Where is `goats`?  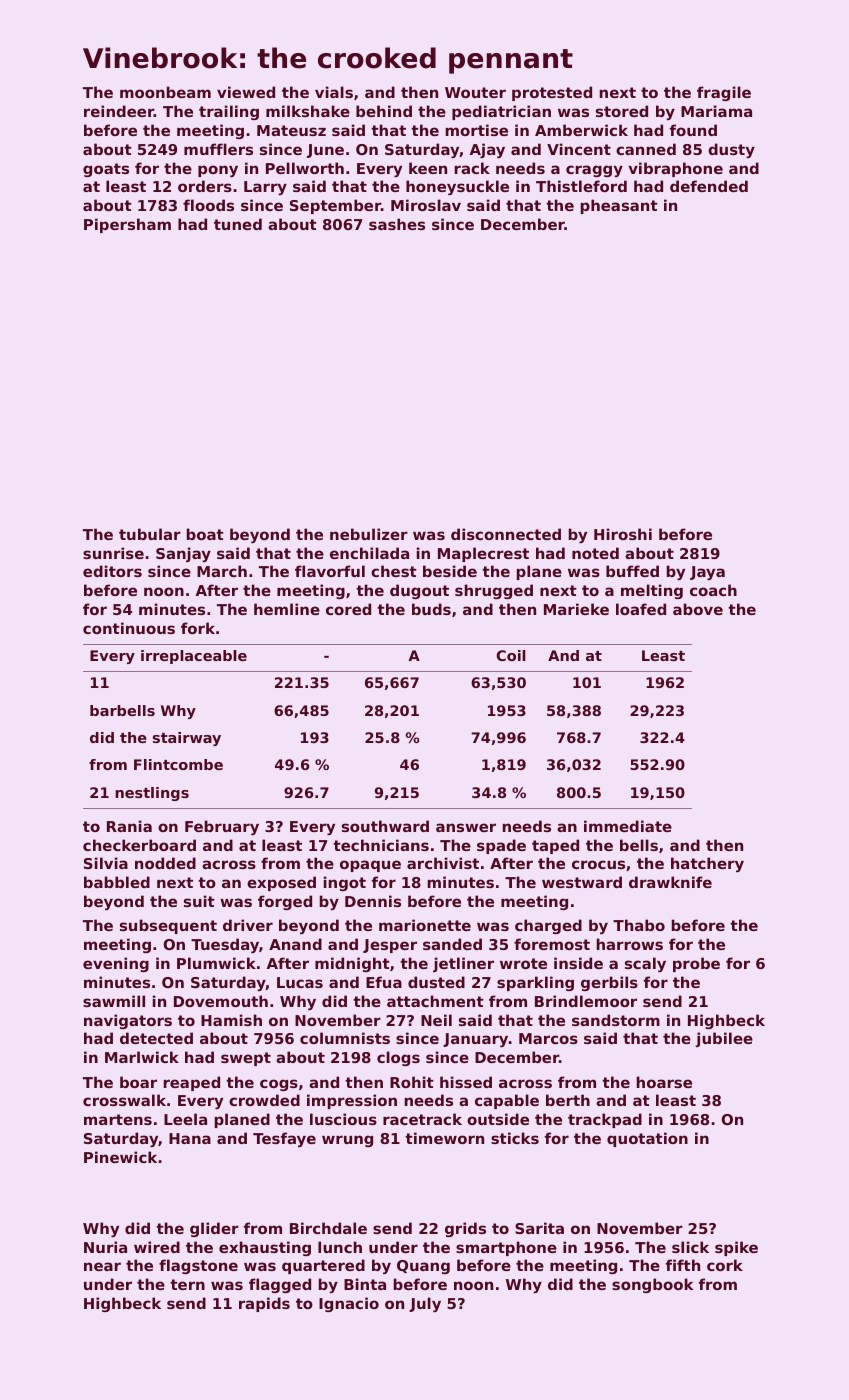 goats is located at coordinates (106, 170).
